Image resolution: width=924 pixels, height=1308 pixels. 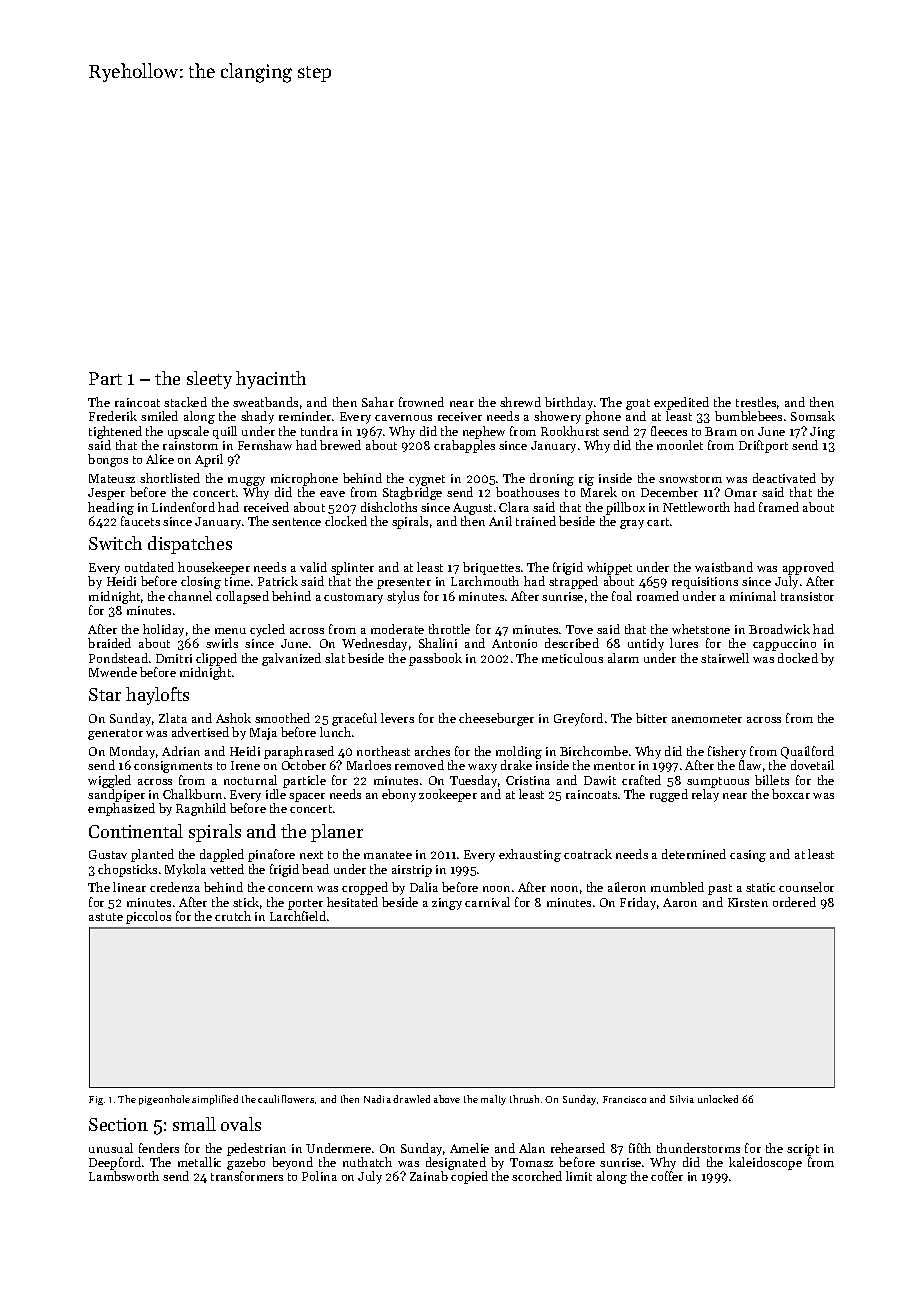 I want to click on drawled, so click(x=411, y=1099).
